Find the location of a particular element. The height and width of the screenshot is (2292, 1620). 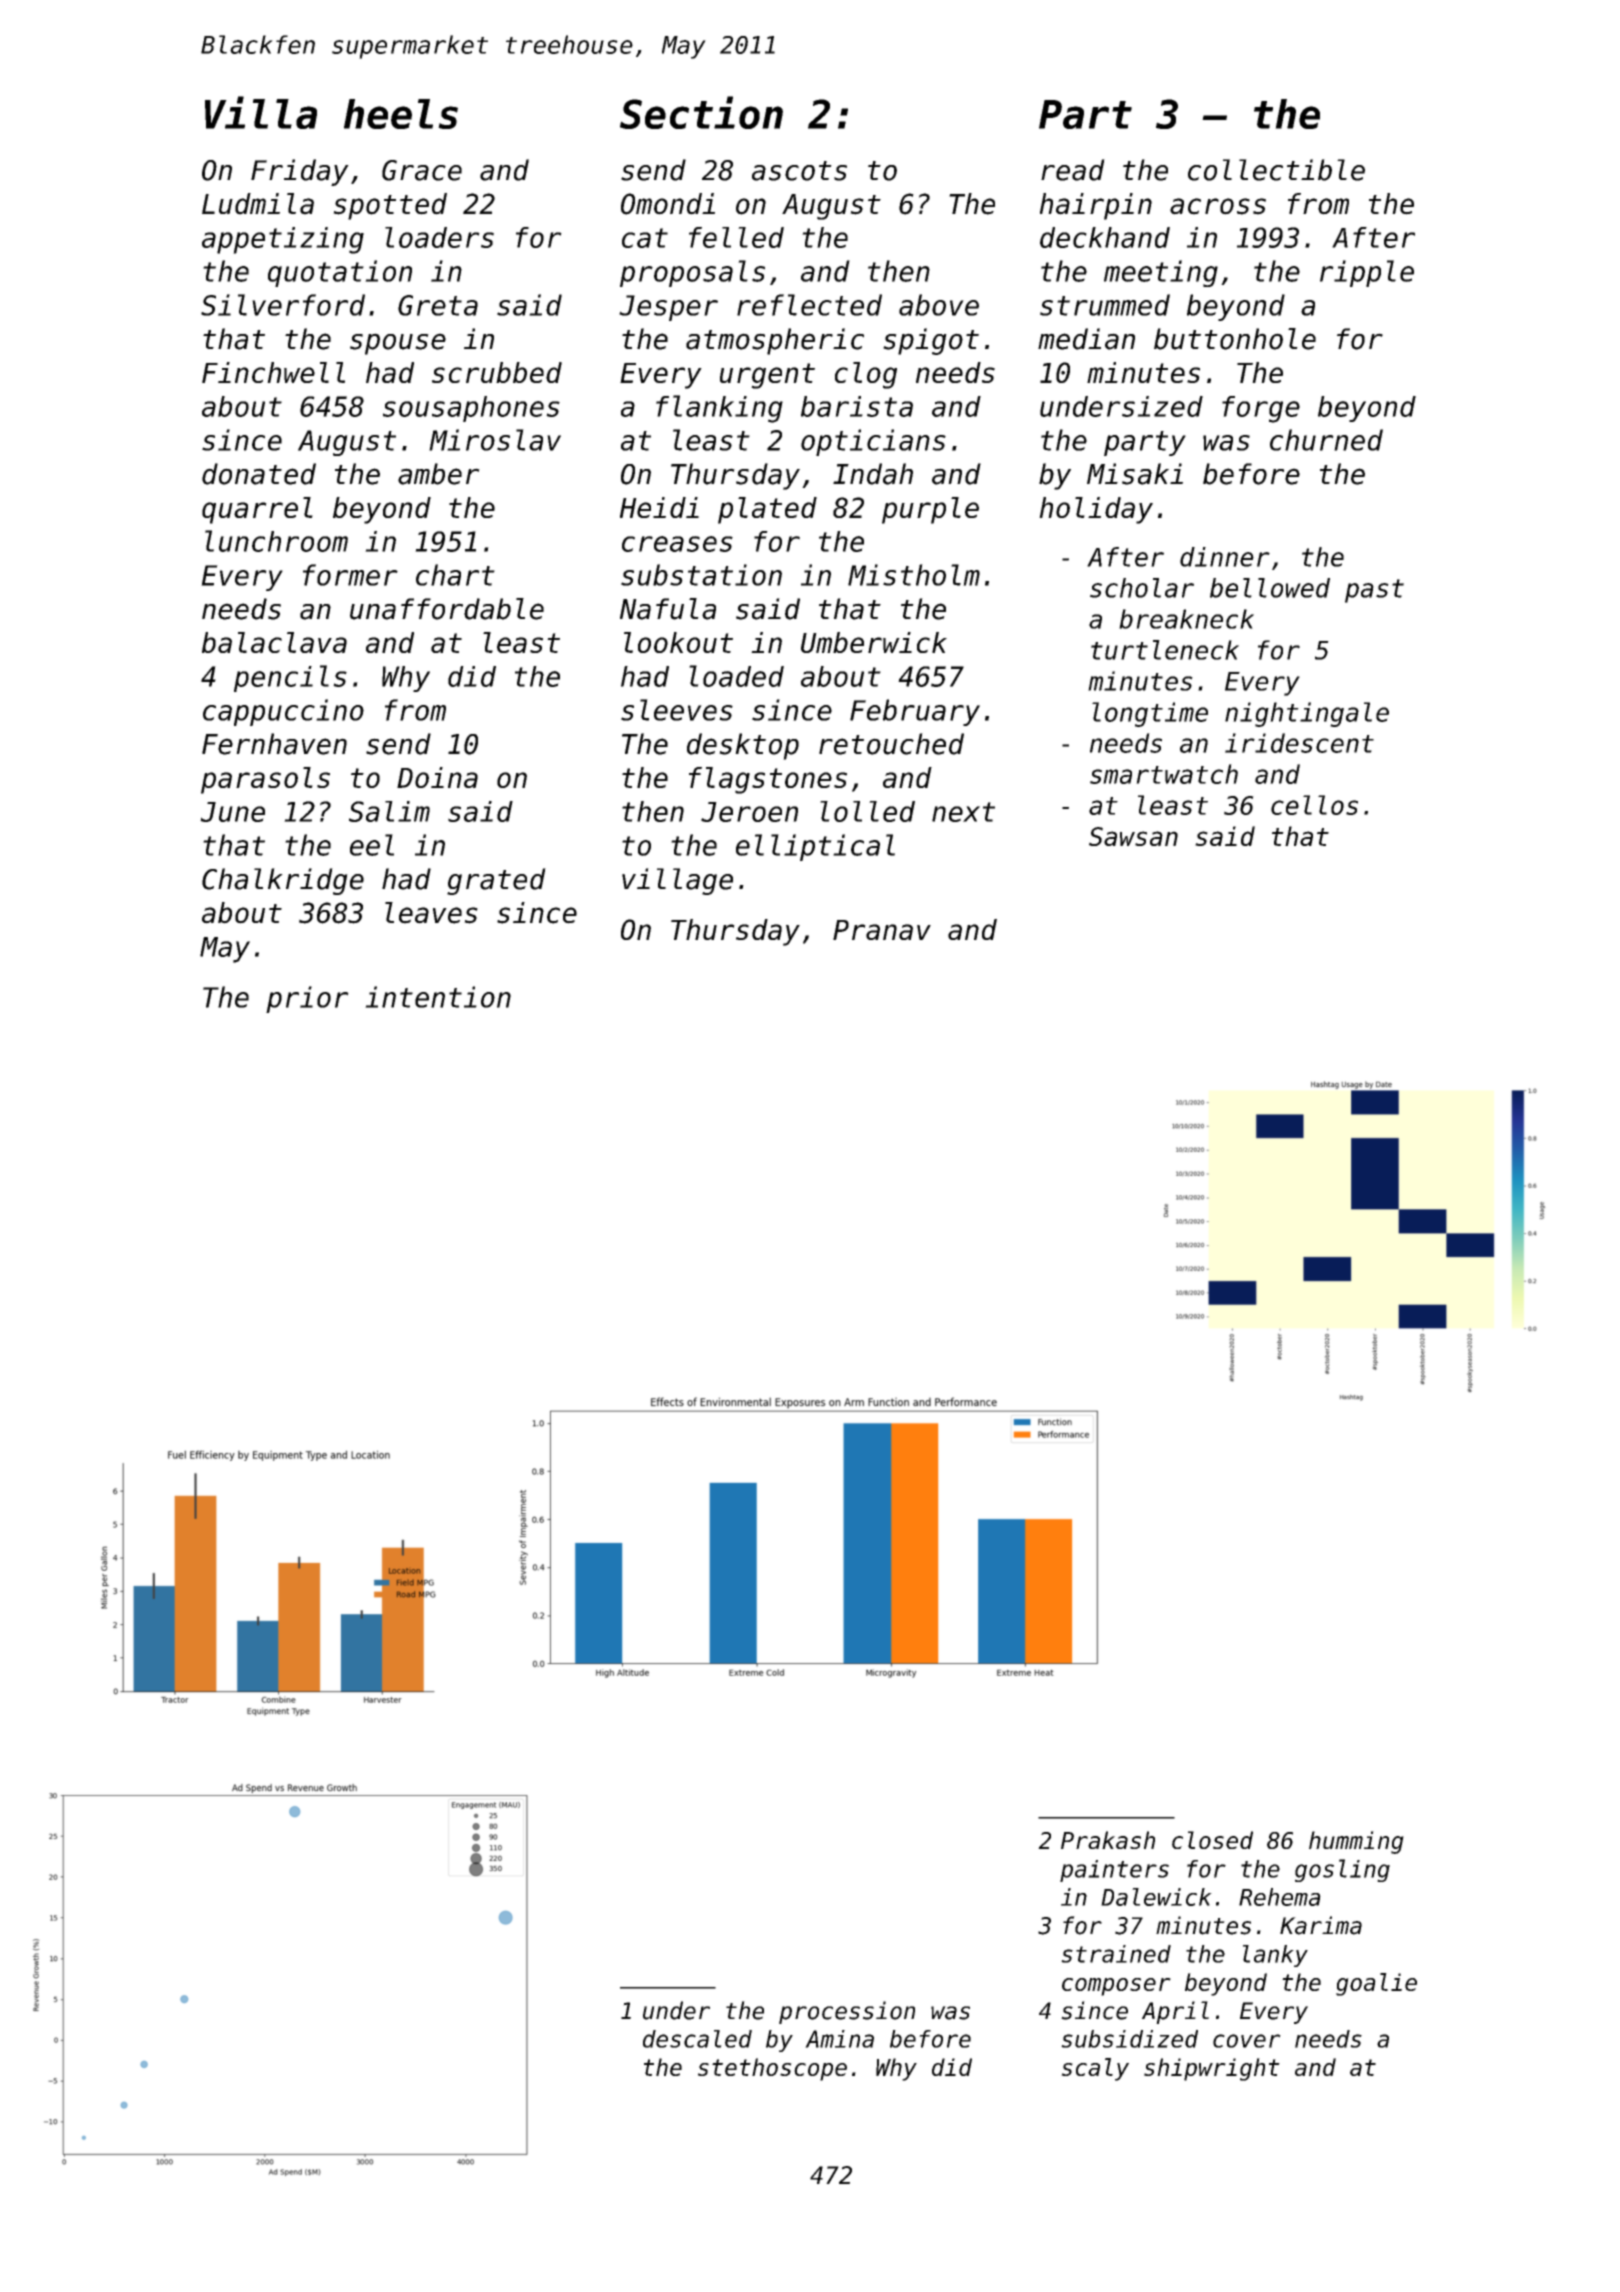

ascots is located at coordinates (799, 171).
